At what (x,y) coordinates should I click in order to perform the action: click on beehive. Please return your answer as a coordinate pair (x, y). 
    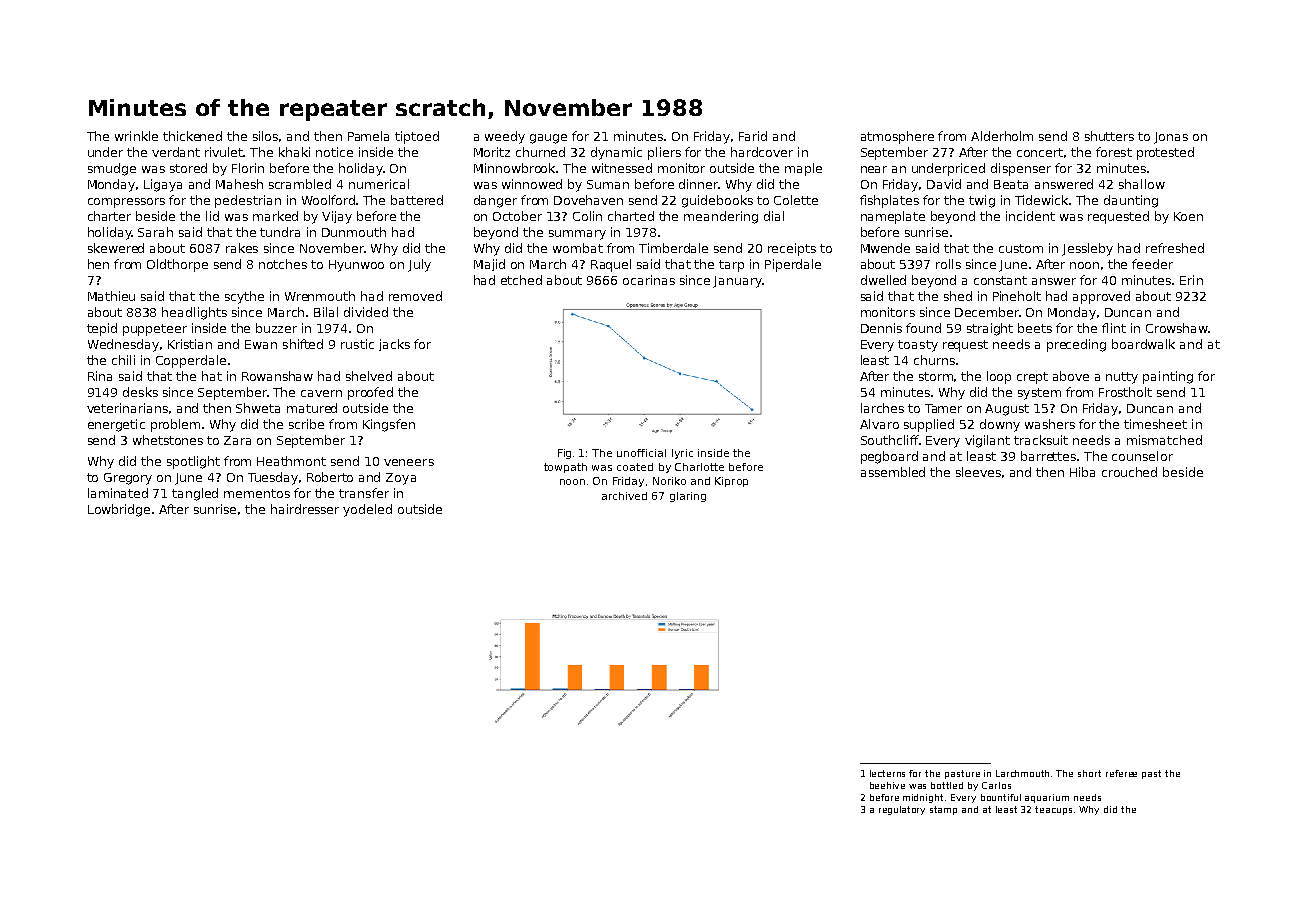
    Looking at the image, I should click on (887, 785).
